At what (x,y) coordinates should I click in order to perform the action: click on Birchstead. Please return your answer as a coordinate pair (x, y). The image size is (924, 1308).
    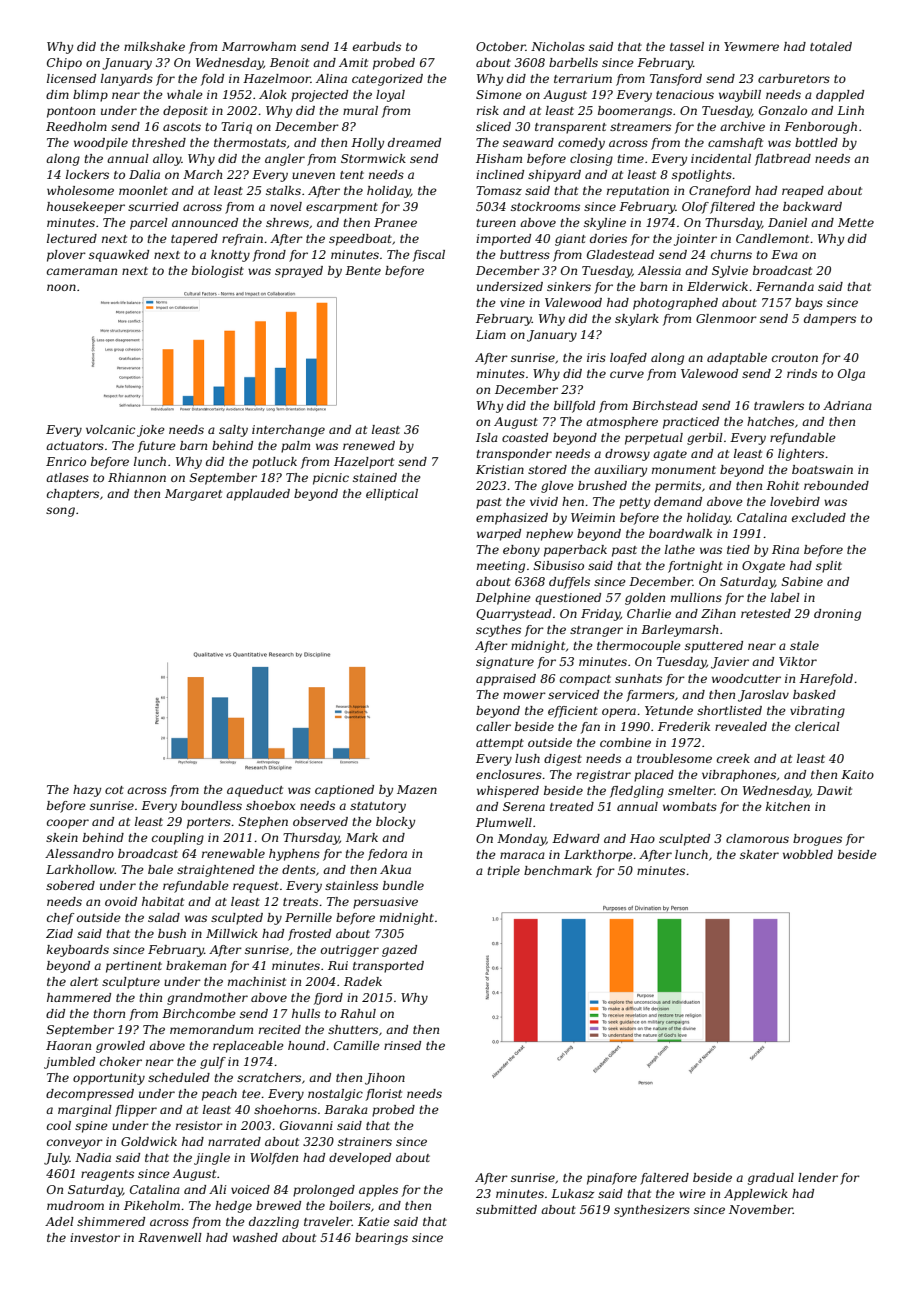
    Looking at the image, I should click on (665, 405).
